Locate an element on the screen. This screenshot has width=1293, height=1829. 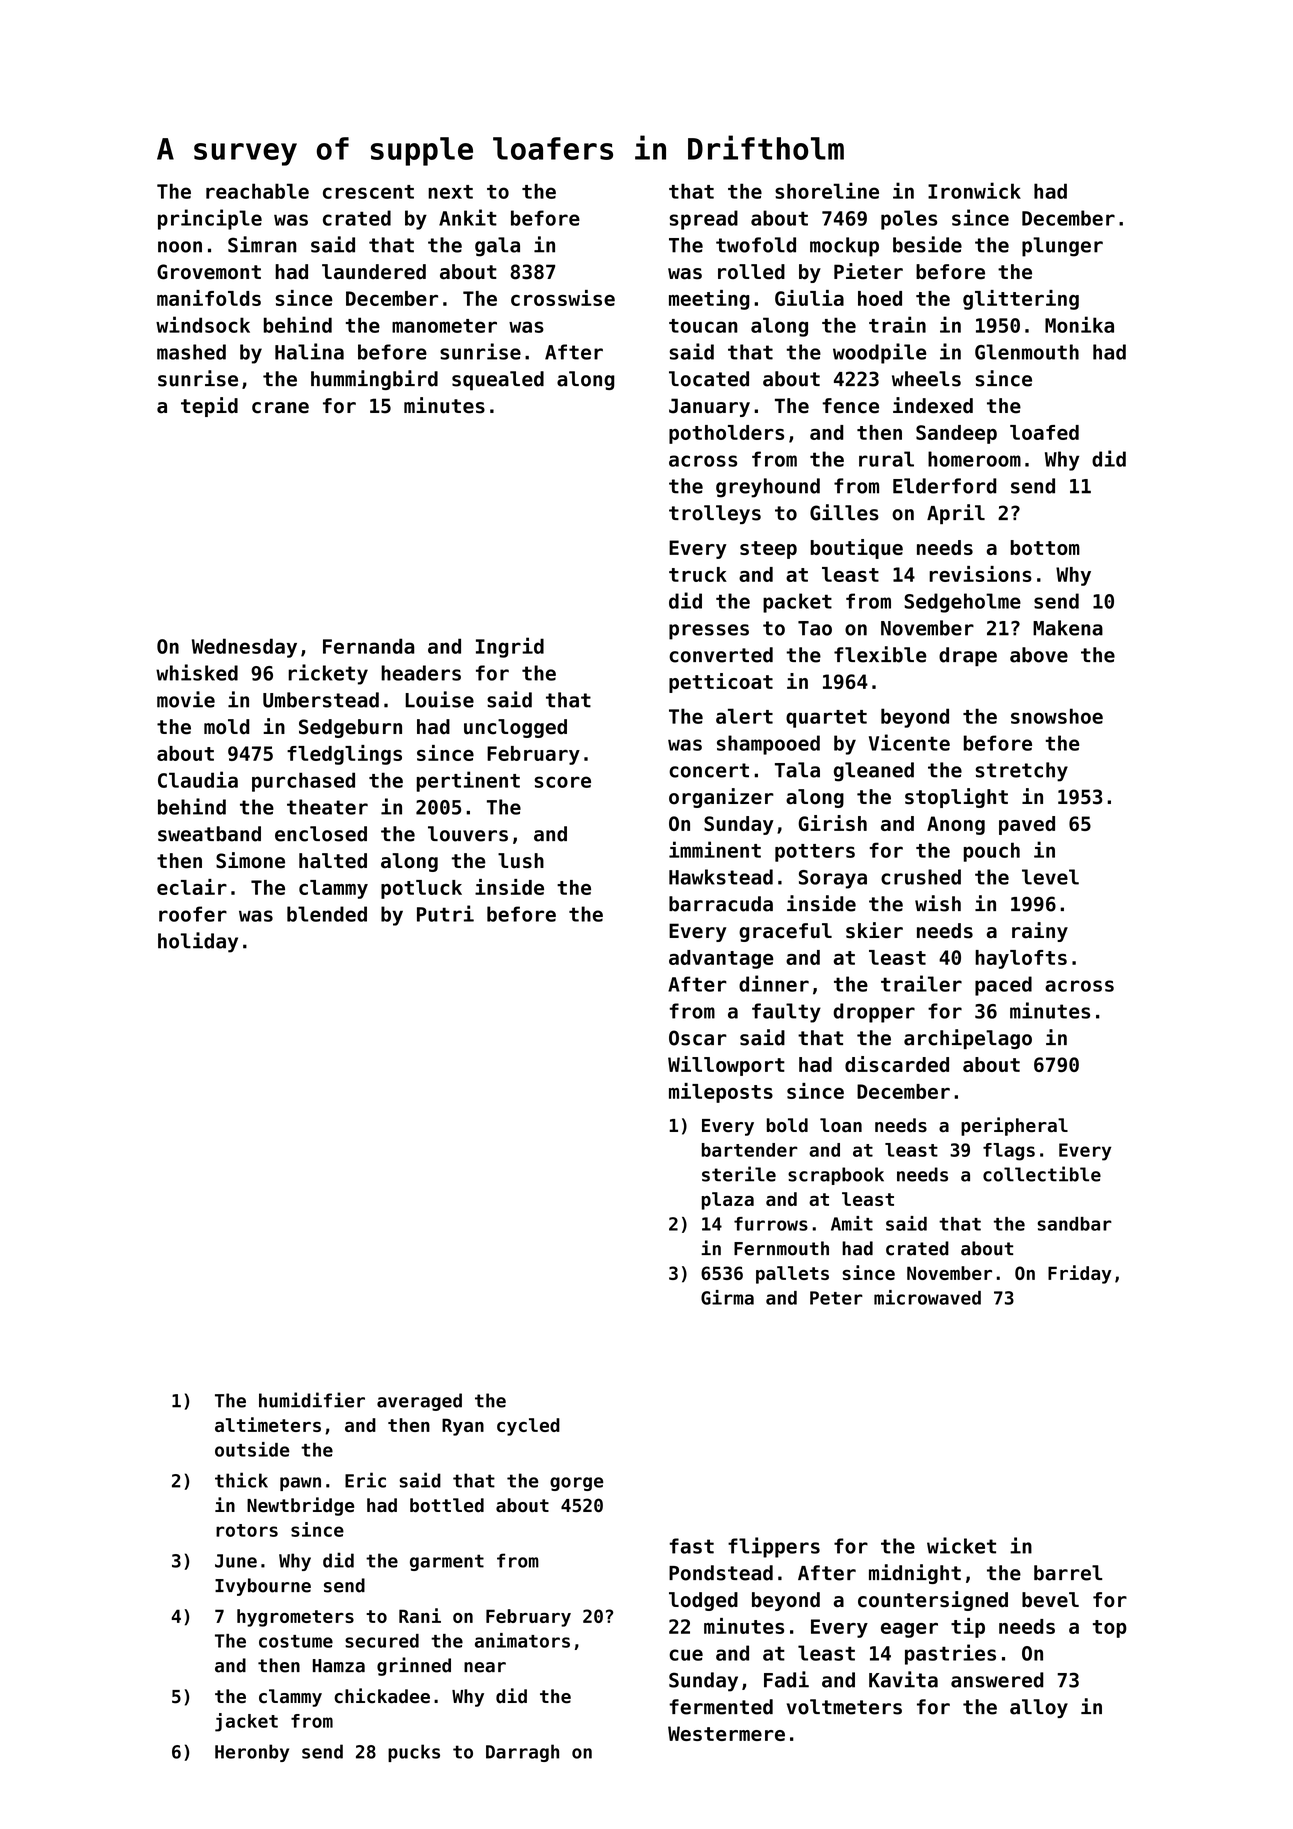
Makena is located at coordinates (1068, 628).
